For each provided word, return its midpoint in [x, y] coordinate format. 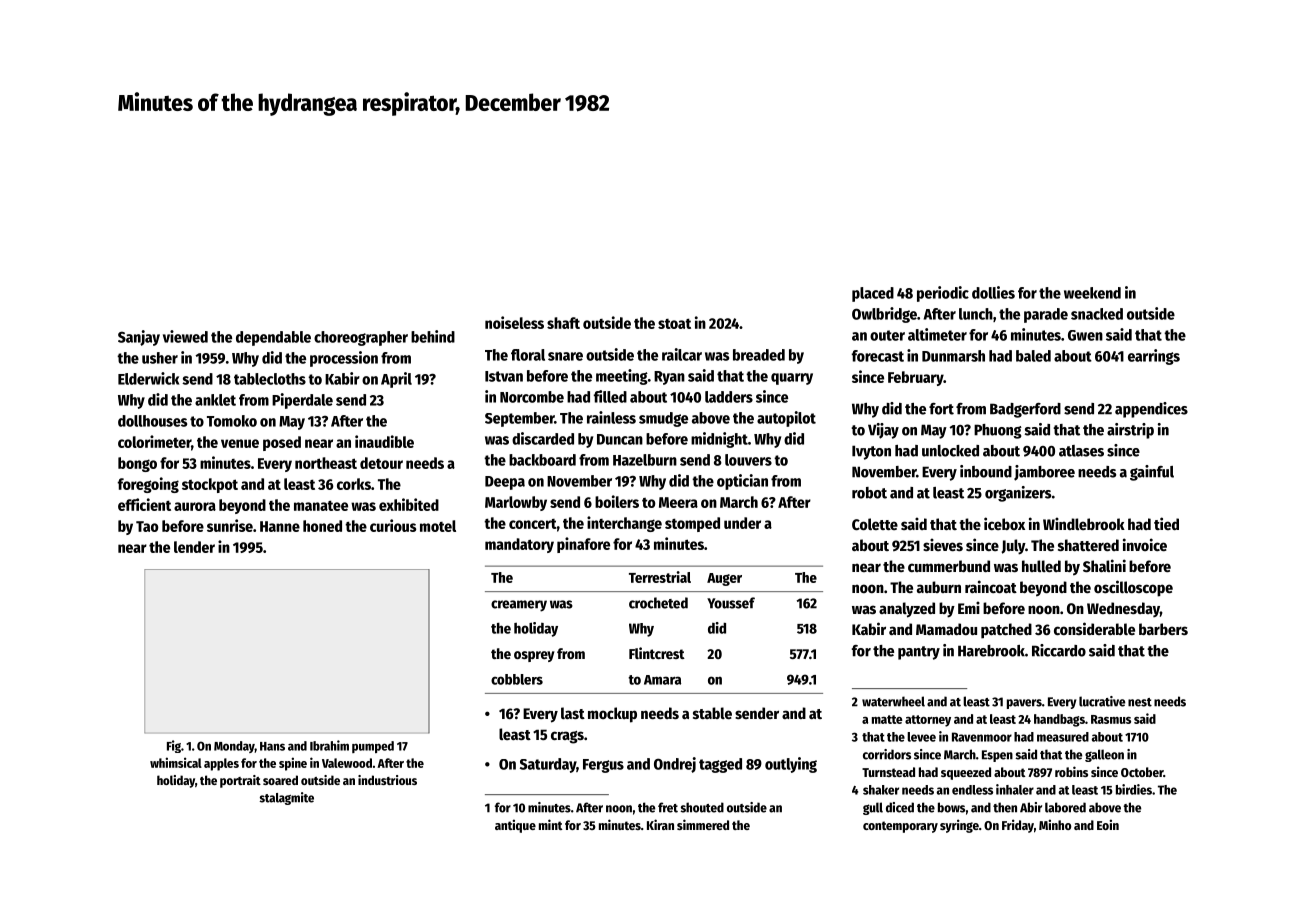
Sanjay [139, 338]
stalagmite [286, 798]
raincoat [991, 586]
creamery [519, 606]
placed [873, 294]
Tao [147, 526]
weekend [1092, 293]
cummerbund [949, 566]
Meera [678, 502]
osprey [534, 656]
